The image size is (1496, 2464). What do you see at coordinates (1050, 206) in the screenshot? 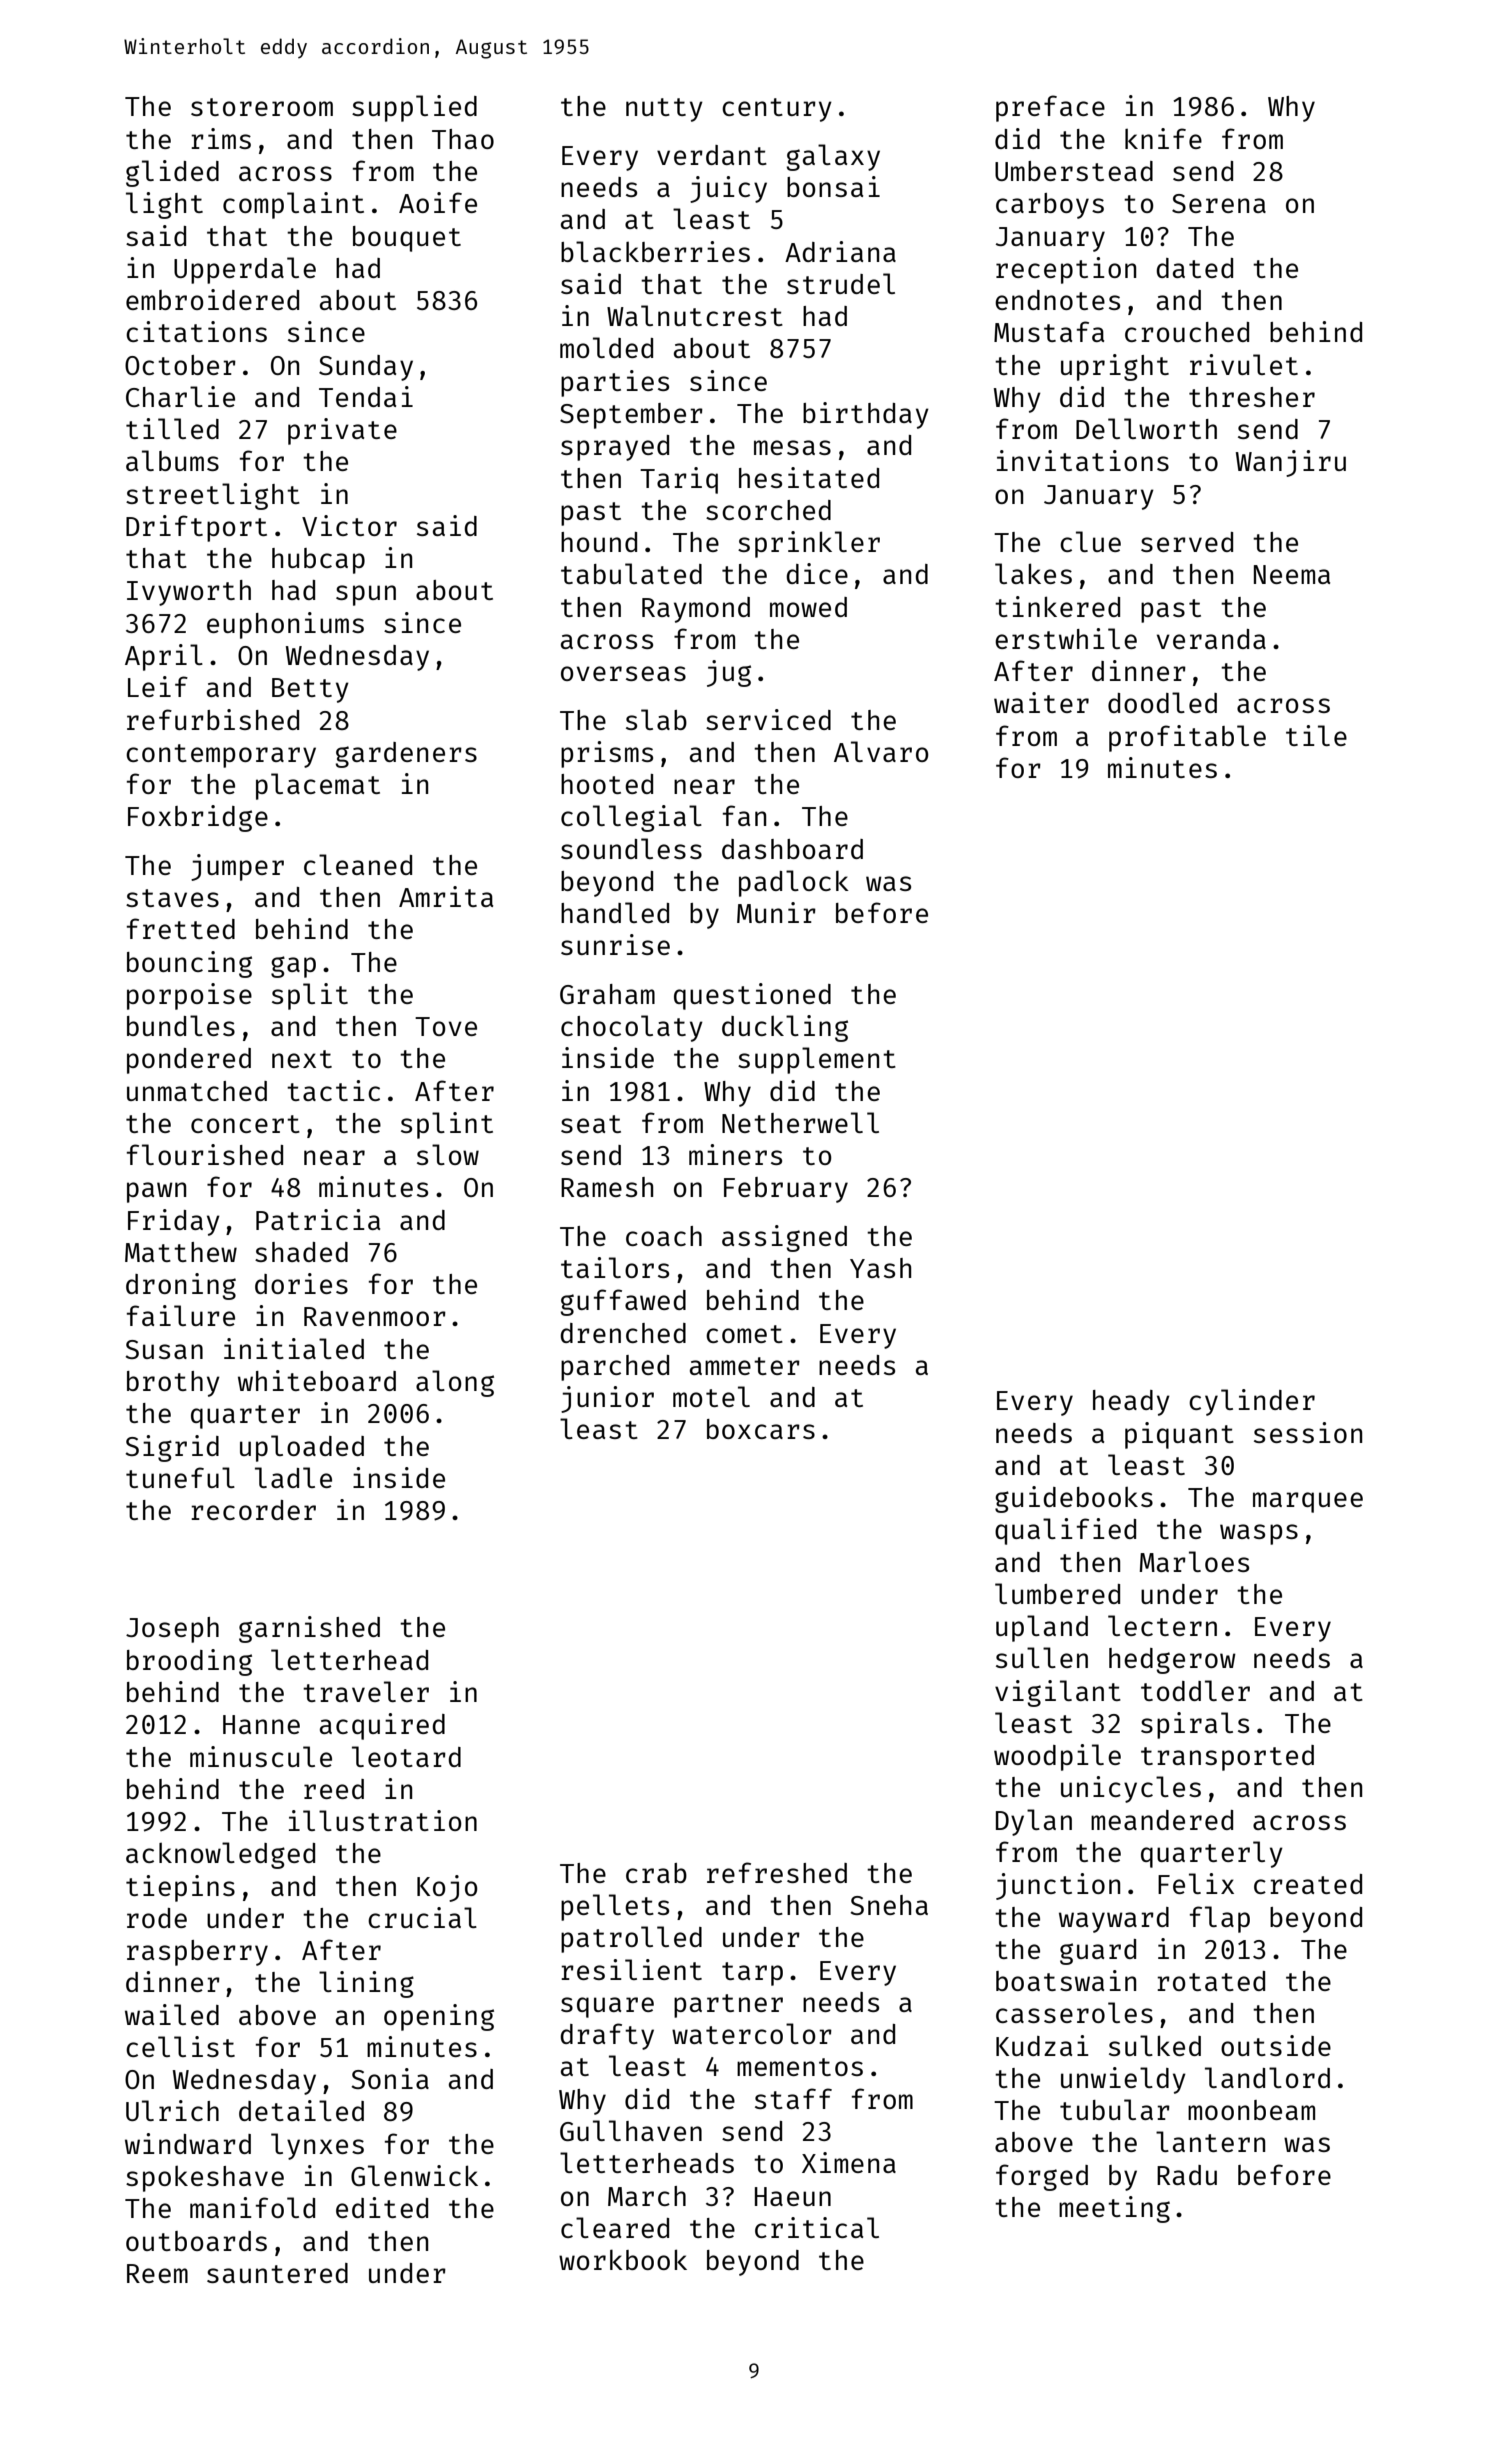
I see `carboys` at bounding box center [1050, 206].
